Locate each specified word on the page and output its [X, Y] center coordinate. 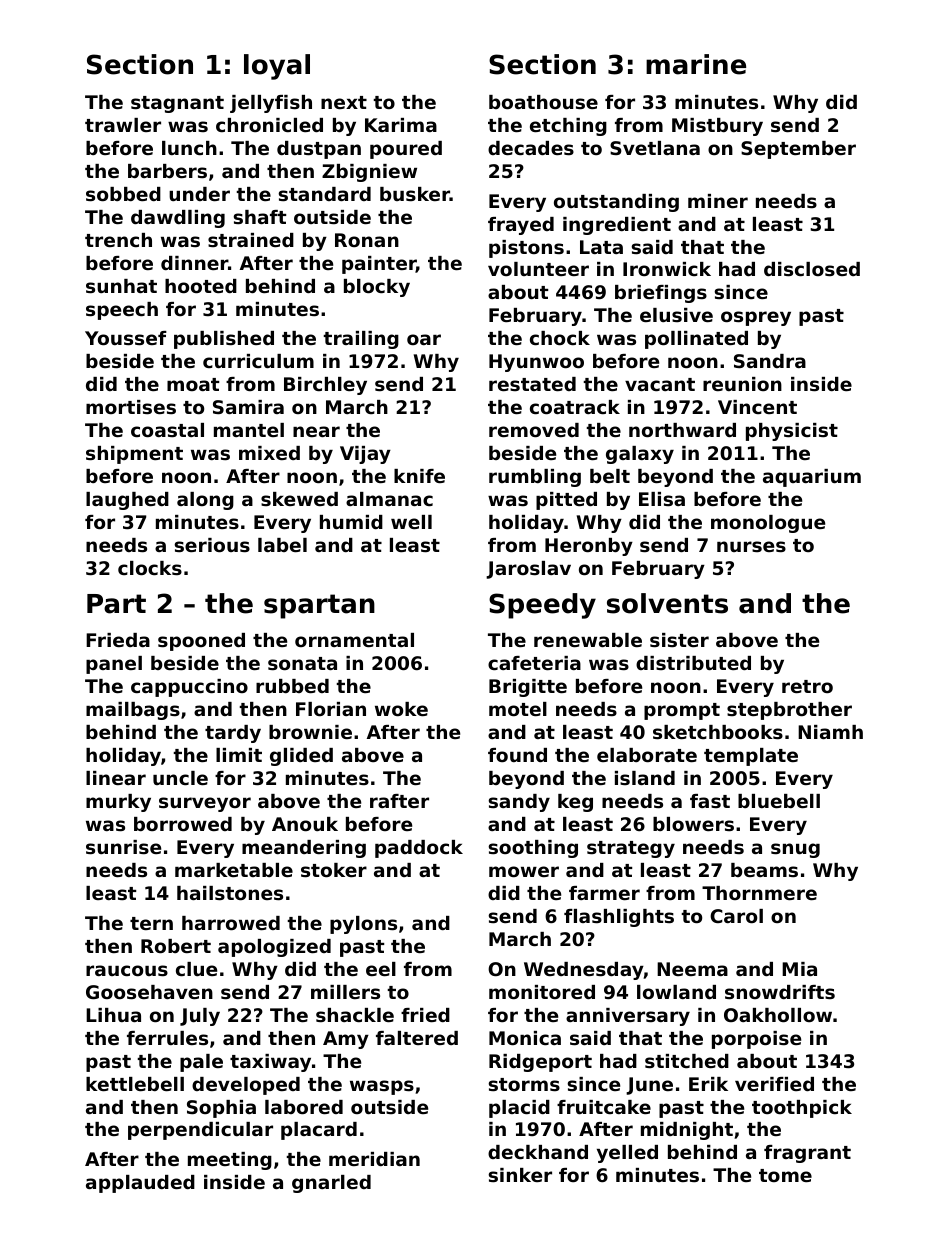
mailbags [133, 711]
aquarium [812, 478]
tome [785, 1175]
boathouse [543, 102]
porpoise [756, 1040]
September [798, 150]
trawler [123, 125]
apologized [274, 948]
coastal [167, 430]
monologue [768, 524]
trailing [361, 340]
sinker [520, 1175]
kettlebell [135, 1084]
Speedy [542, 606]
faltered [417, 1038]
